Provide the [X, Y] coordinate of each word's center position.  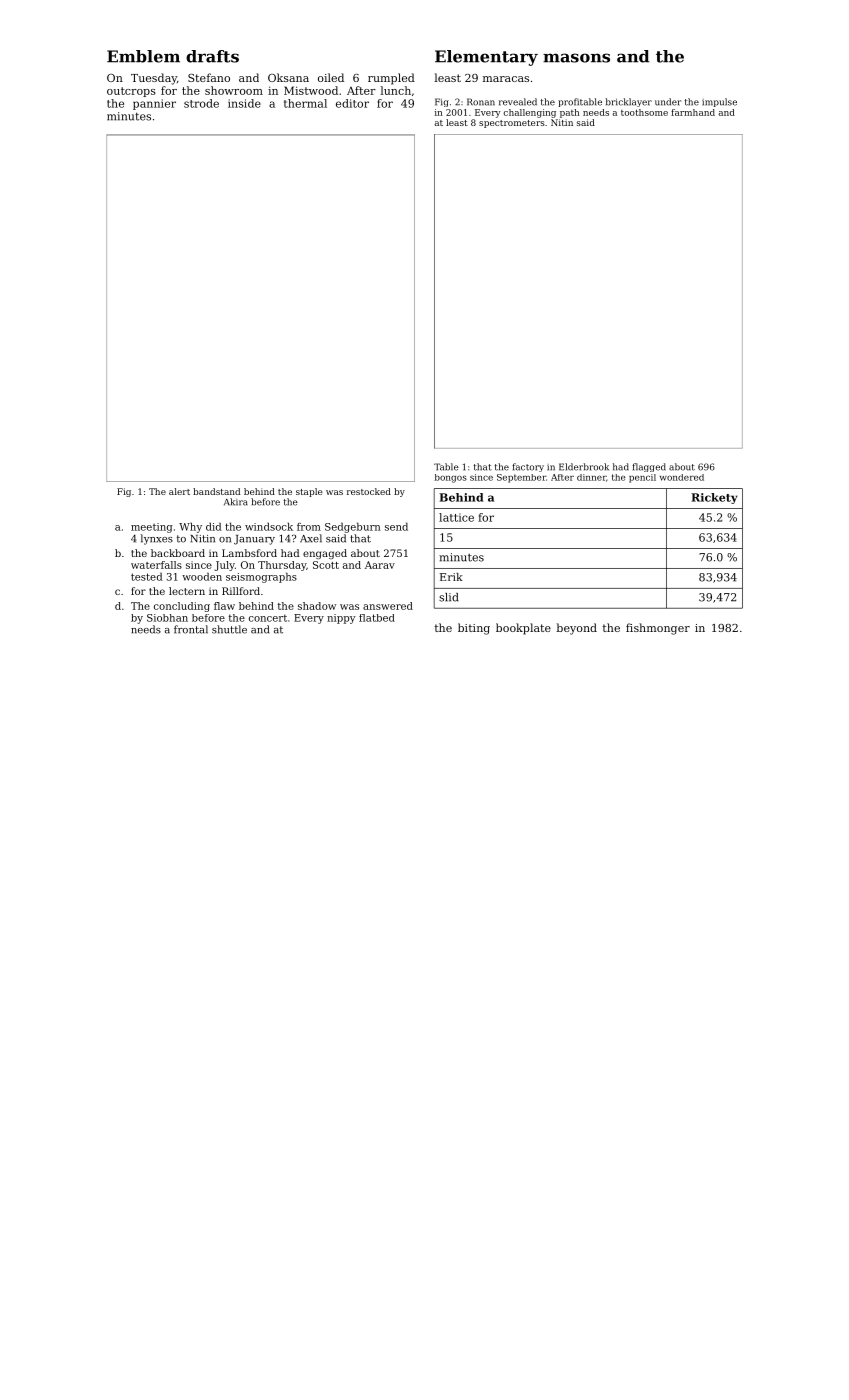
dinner [591, 477]
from [309, 527]
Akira [236, 502]
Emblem [143, 56]
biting [474, 629]
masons [576, 58]
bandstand [216, 491]
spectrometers [512, 124]
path [569, 113]
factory [528, 467]
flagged [649, 467]
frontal [191, 629]
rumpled [391, 79]
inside [244, 103]
